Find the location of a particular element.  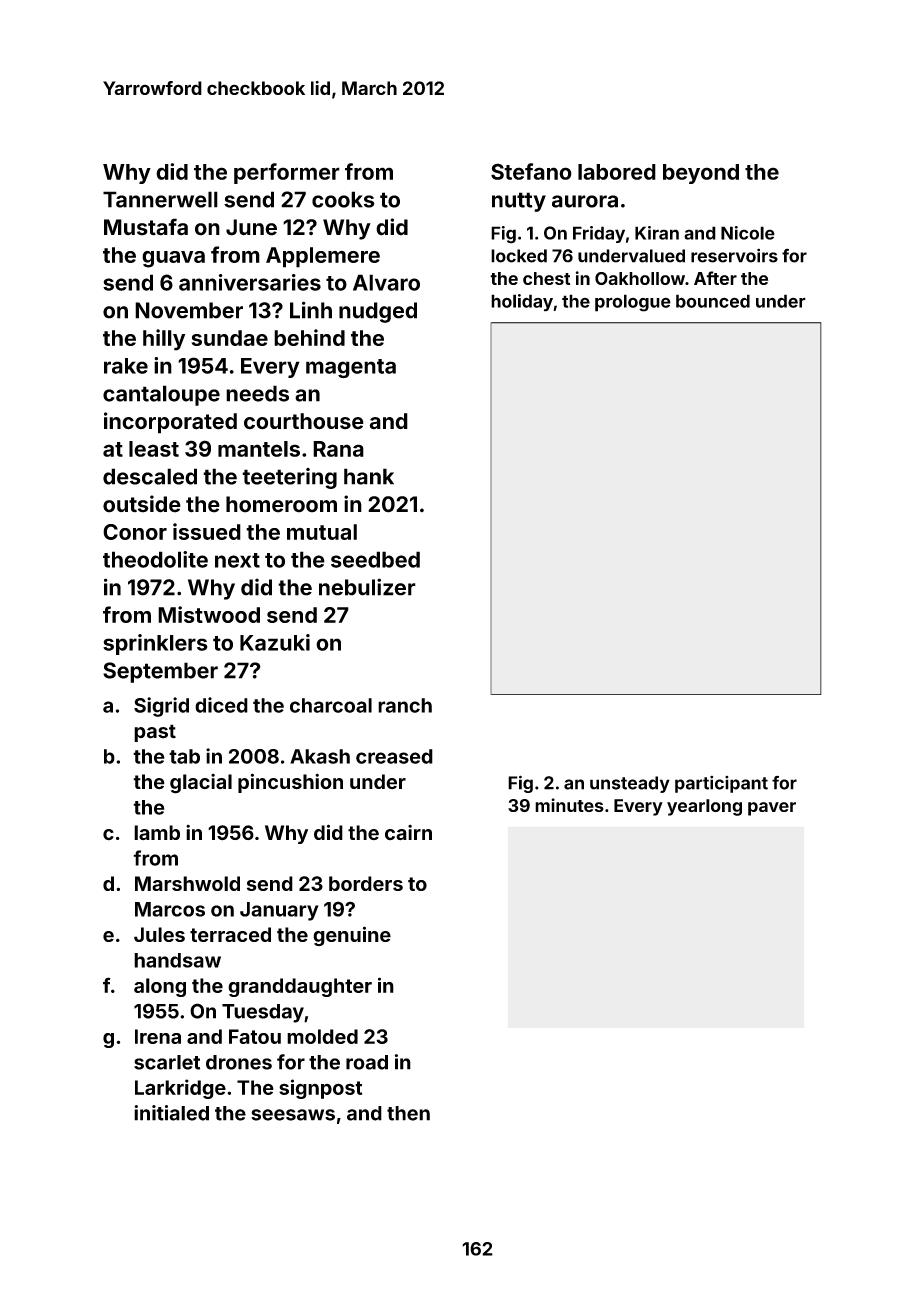

bounced is located at coordinates (713, 301).
